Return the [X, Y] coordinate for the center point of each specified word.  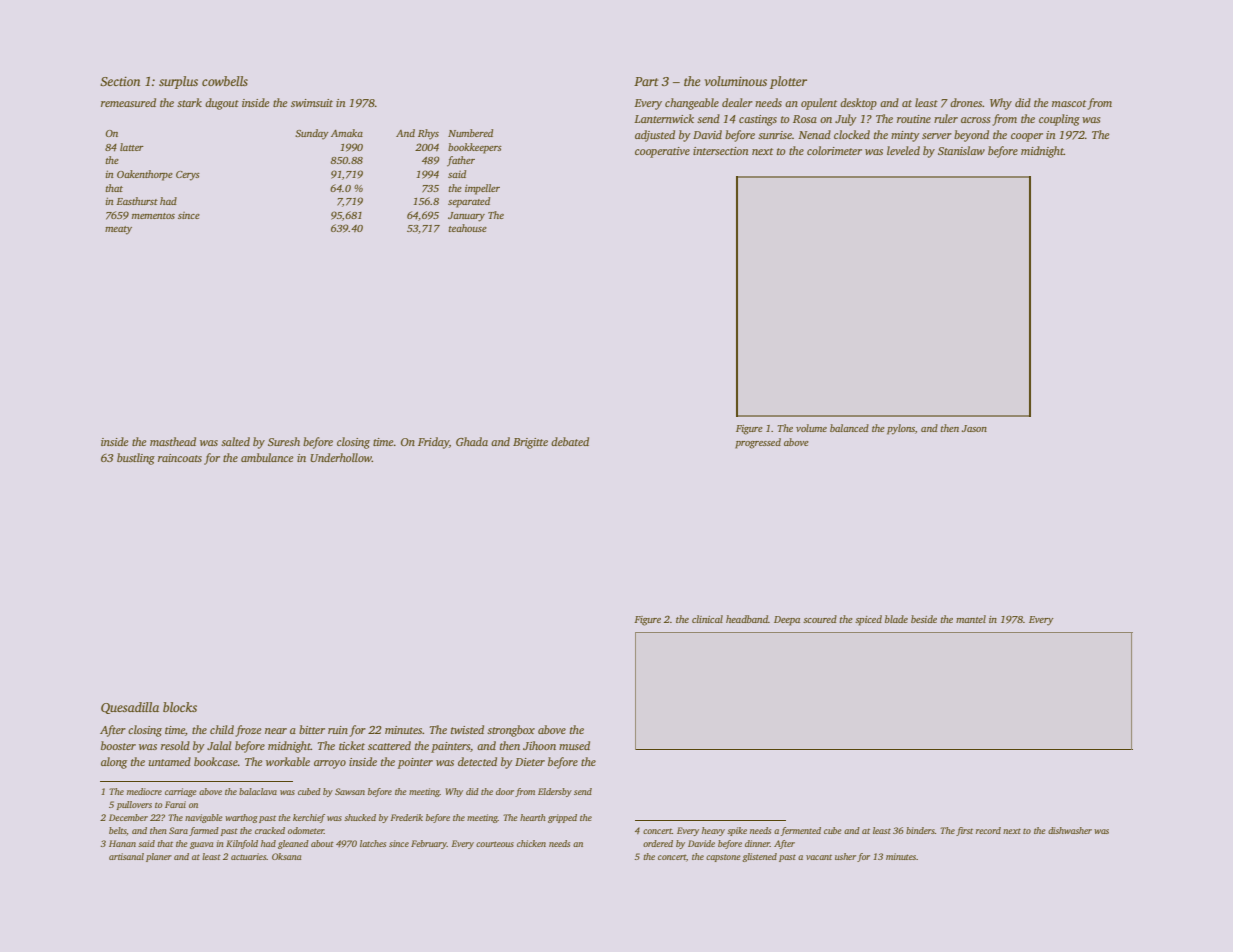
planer [159, 857]
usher [845, 856]
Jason [974, 428]
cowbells [225, 81]
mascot [1069, 103]
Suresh [284, 441]
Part [646, 81]
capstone [723, 858]
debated [570, 441]
